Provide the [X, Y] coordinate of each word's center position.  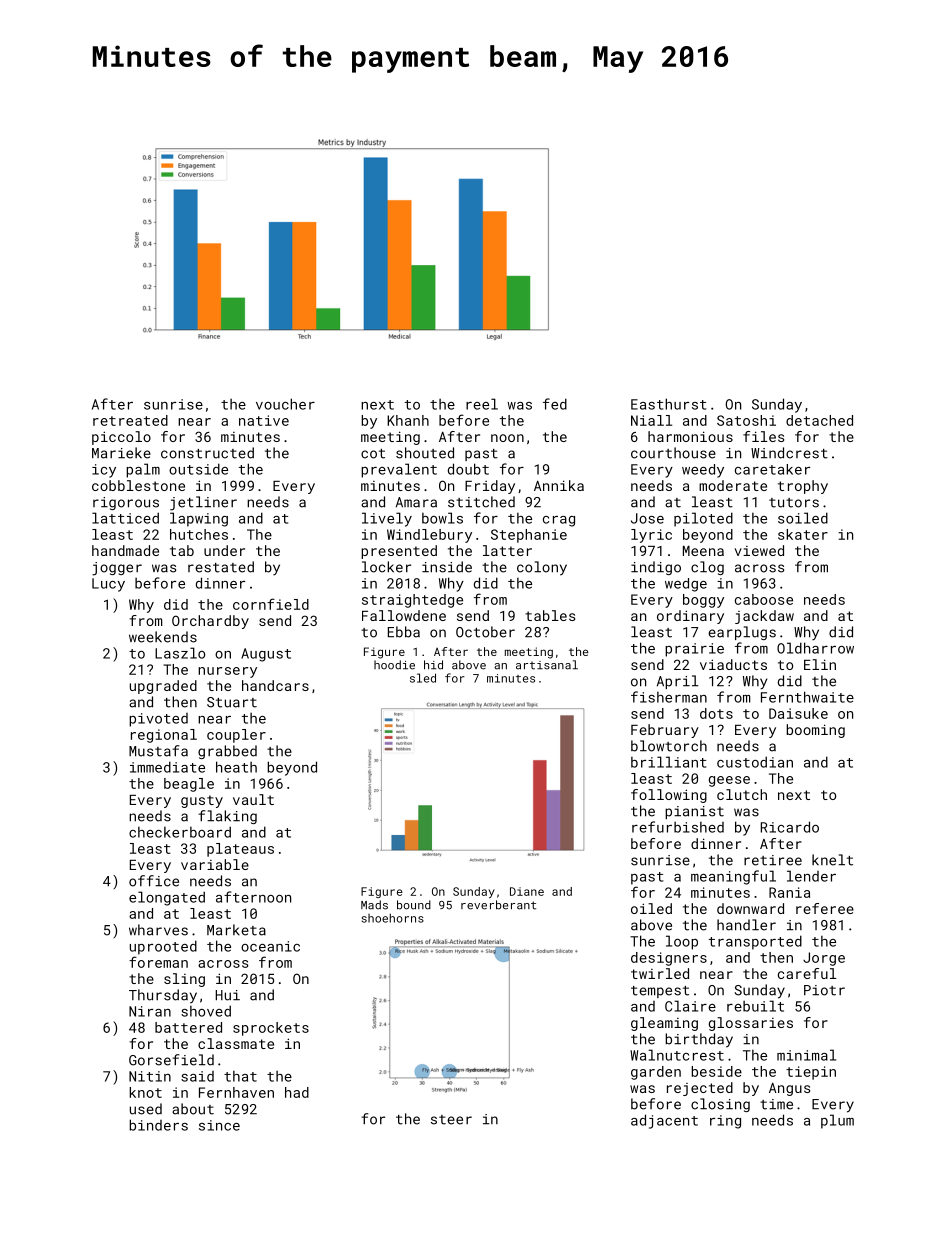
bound [414, 905]
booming [815, 731]
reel [482, 404]
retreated [130, 420]
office [154, 881]
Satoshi [746, 420]
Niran [150, 1011]
